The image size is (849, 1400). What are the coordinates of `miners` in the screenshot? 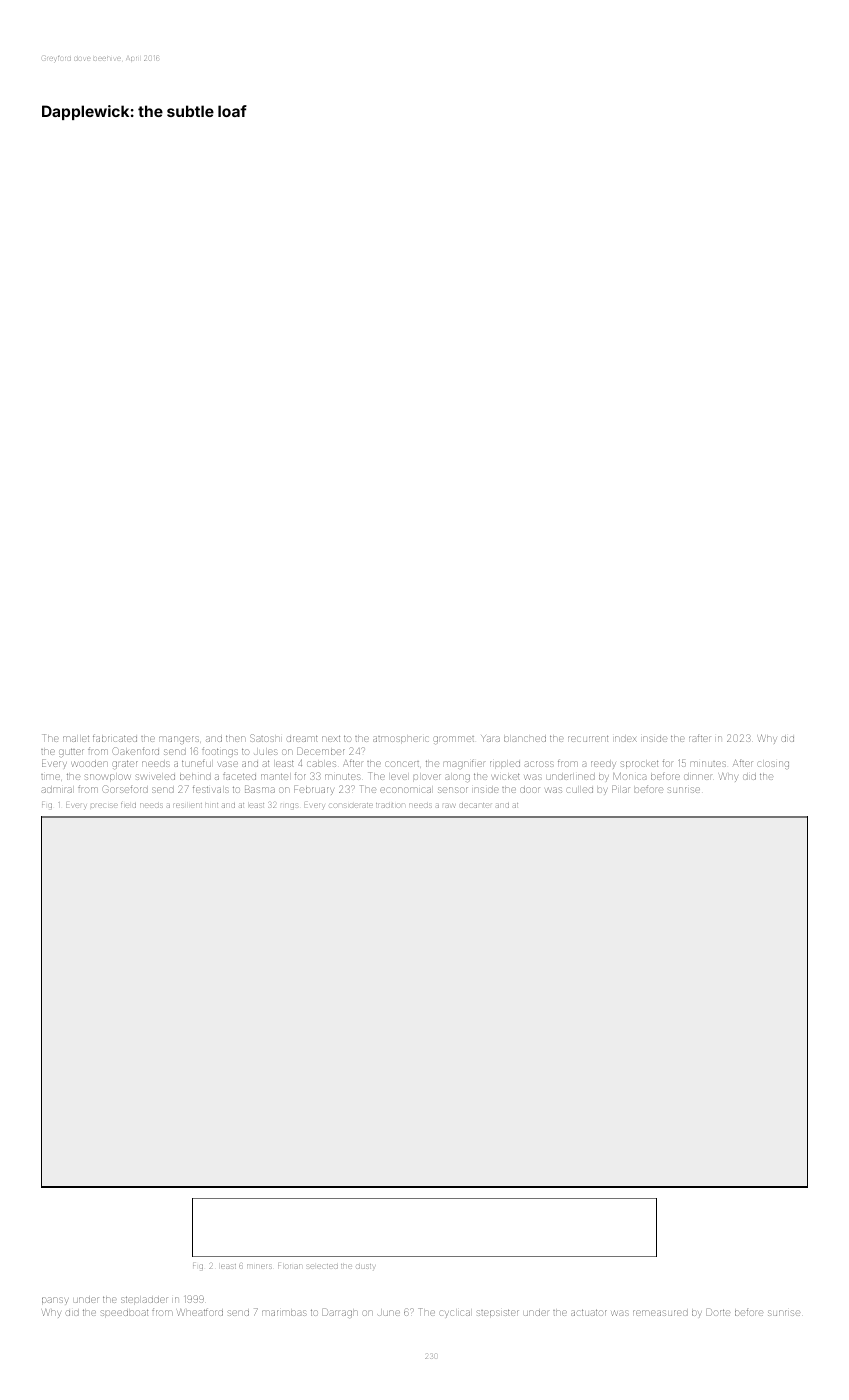 It's located at (259, 1266).
